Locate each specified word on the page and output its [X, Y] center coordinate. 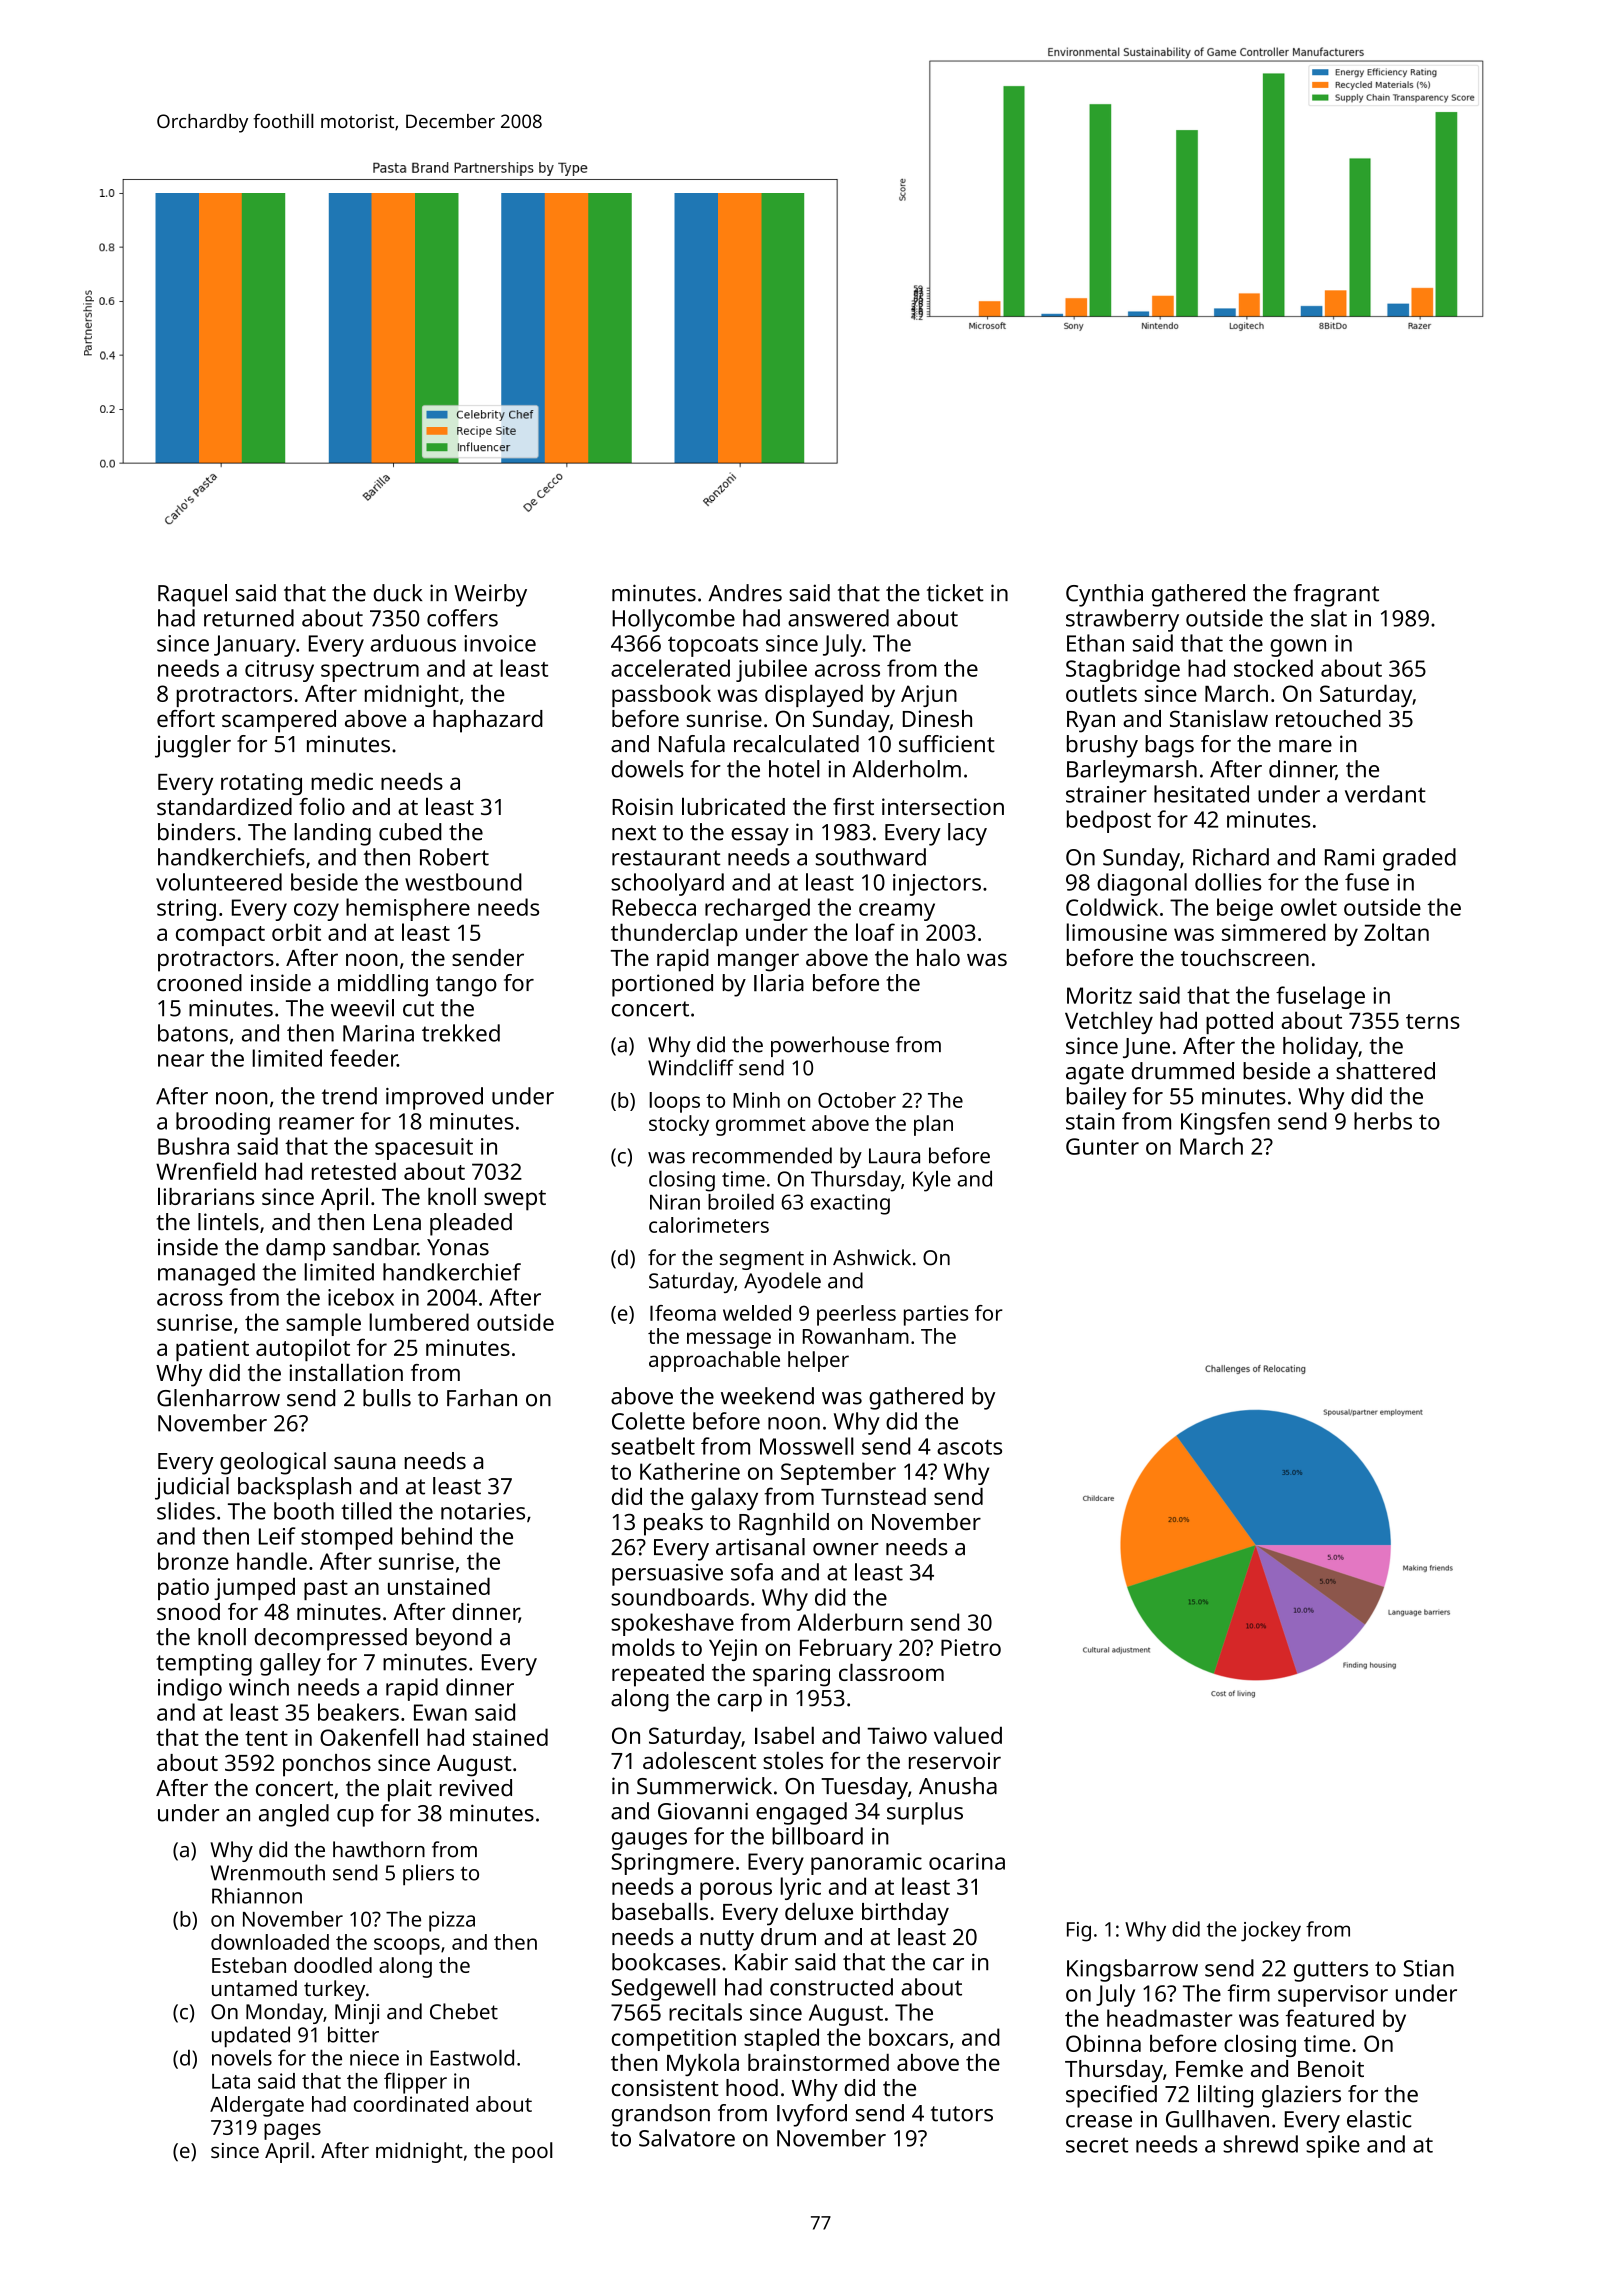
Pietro [971, 1647]
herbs [1383, 1121]
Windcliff [691, 1067]
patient [212, 1350]
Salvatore [687, 2138]
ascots [969, 1447]
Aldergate [257, 2106]
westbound [463, 882]
